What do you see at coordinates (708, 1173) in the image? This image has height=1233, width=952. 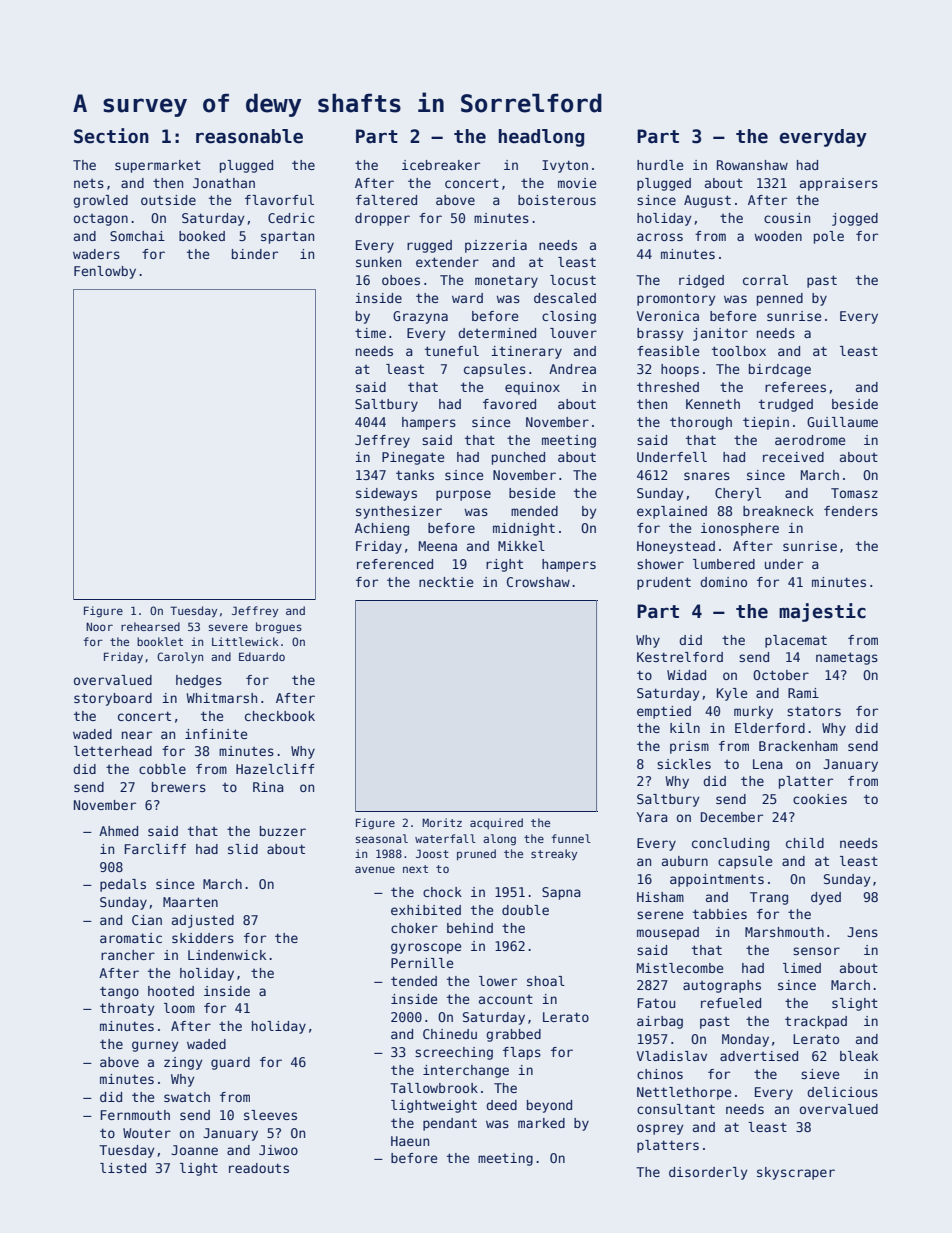 I see `disorderly` at bounding box center [708, 1173].
